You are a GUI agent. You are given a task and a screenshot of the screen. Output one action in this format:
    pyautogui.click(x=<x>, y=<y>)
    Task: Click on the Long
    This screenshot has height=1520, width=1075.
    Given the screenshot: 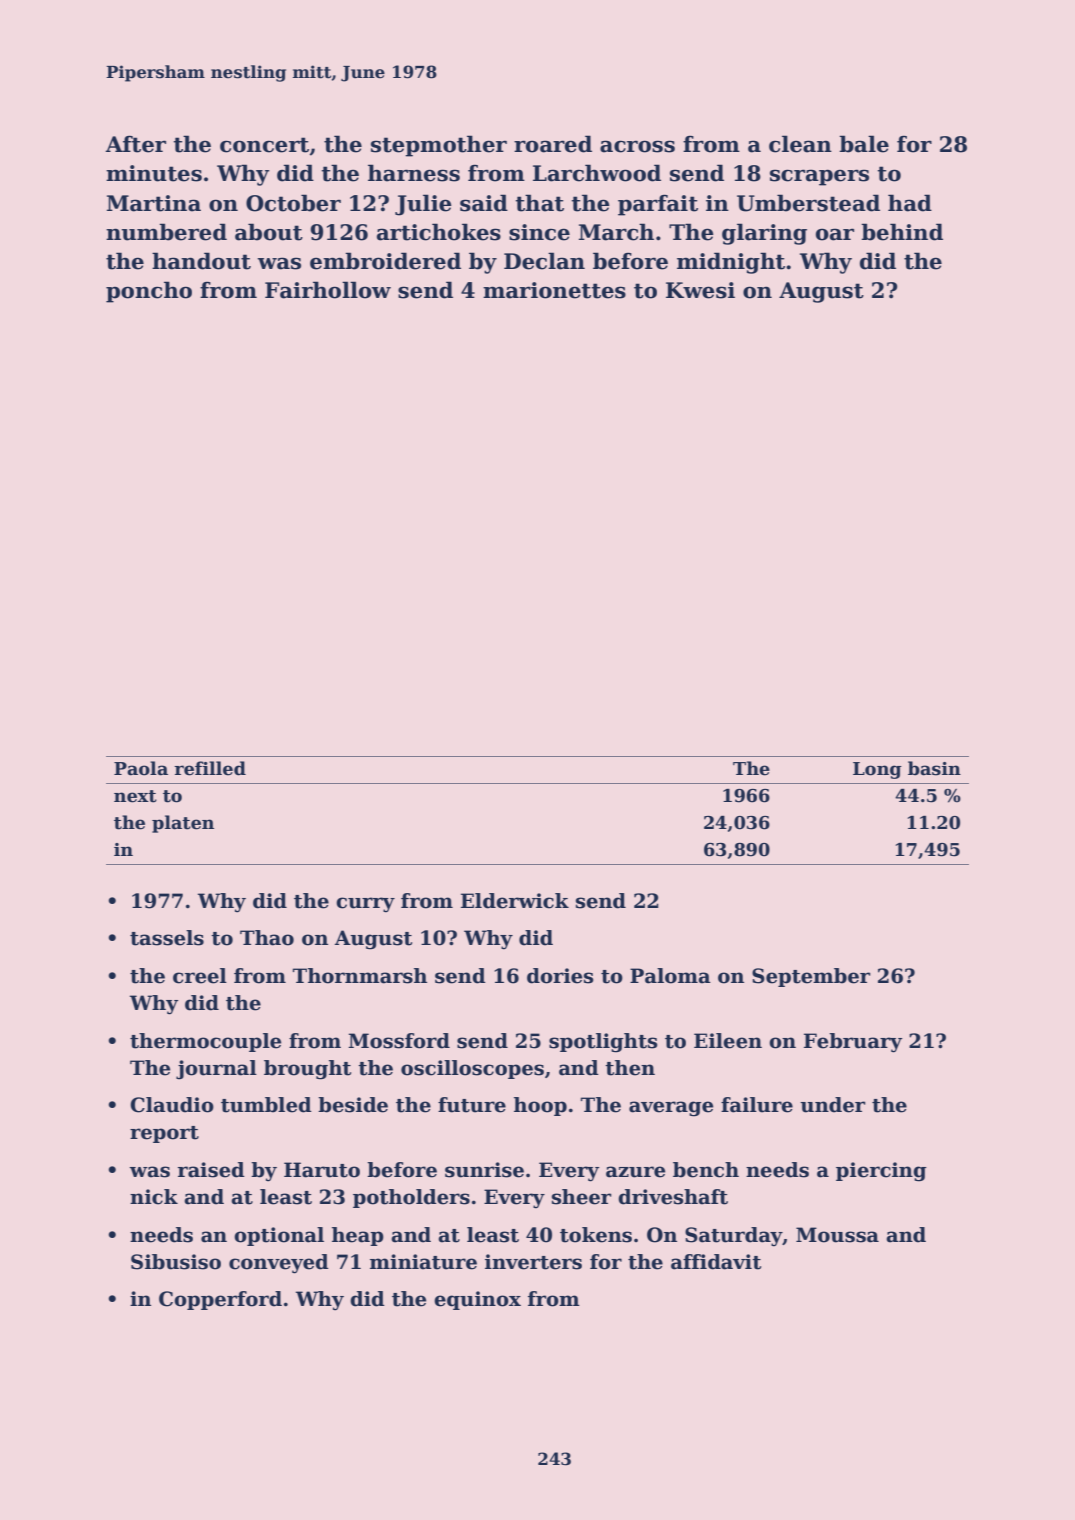 What is the action you would take?
    pyautogui.click(x=877, y=770)
